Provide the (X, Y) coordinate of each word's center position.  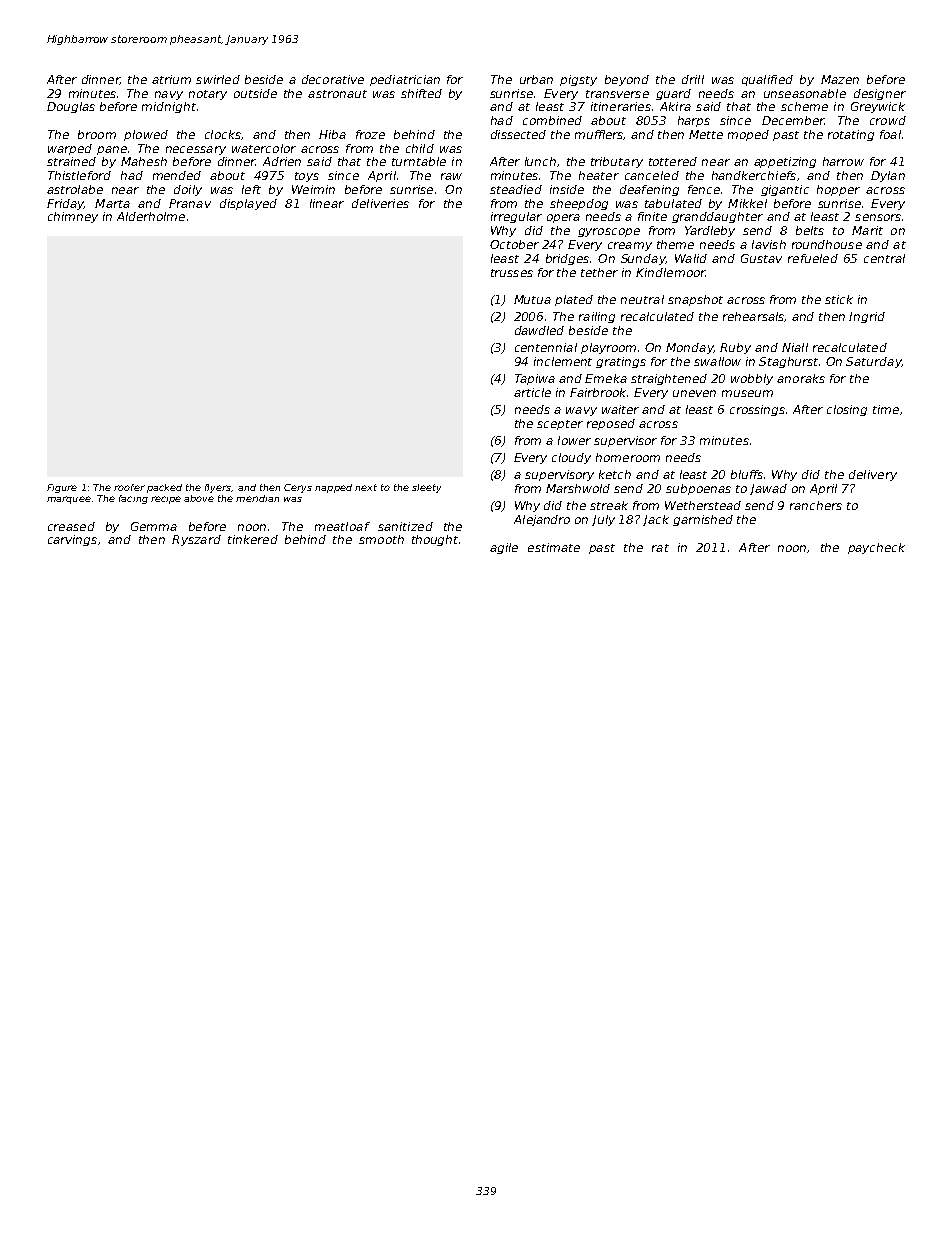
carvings (72, 540)
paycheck (876, 548)
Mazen (840, 79)
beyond (627, 80)
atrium (171, 79)
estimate (554, 547)
